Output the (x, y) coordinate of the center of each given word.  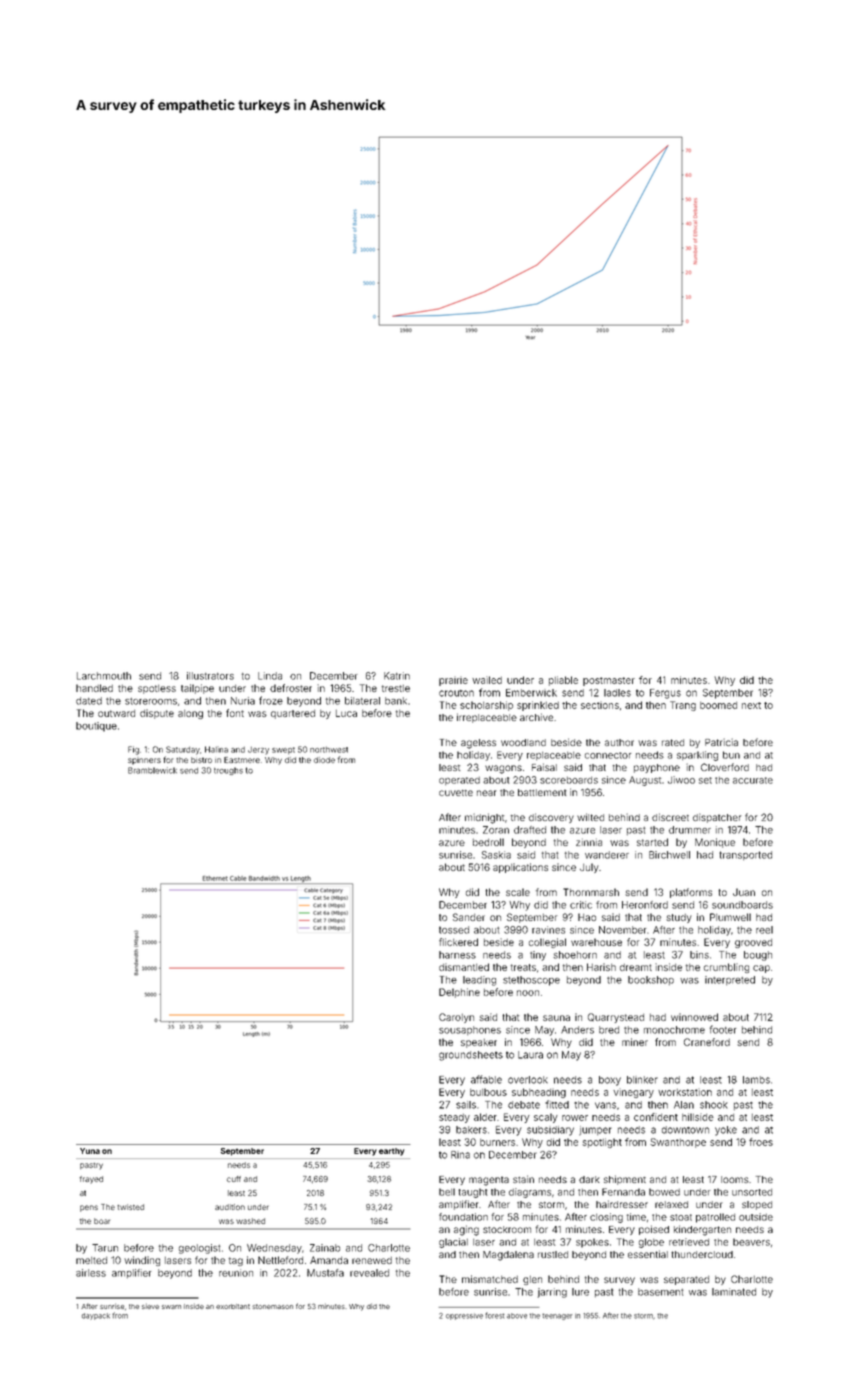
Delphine (459, 993)
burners (497, 1142)
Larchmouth (104, 676)
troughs (228, 771)
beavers (751, 1242)
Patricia (721, 742)
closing (606, 1218)
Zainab (325, 1248)
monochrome (674, 1030)
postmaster (609, 681)
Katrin (397, 676)
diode (324, 760)
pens (89, 1208)
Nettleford (280, 1260)
